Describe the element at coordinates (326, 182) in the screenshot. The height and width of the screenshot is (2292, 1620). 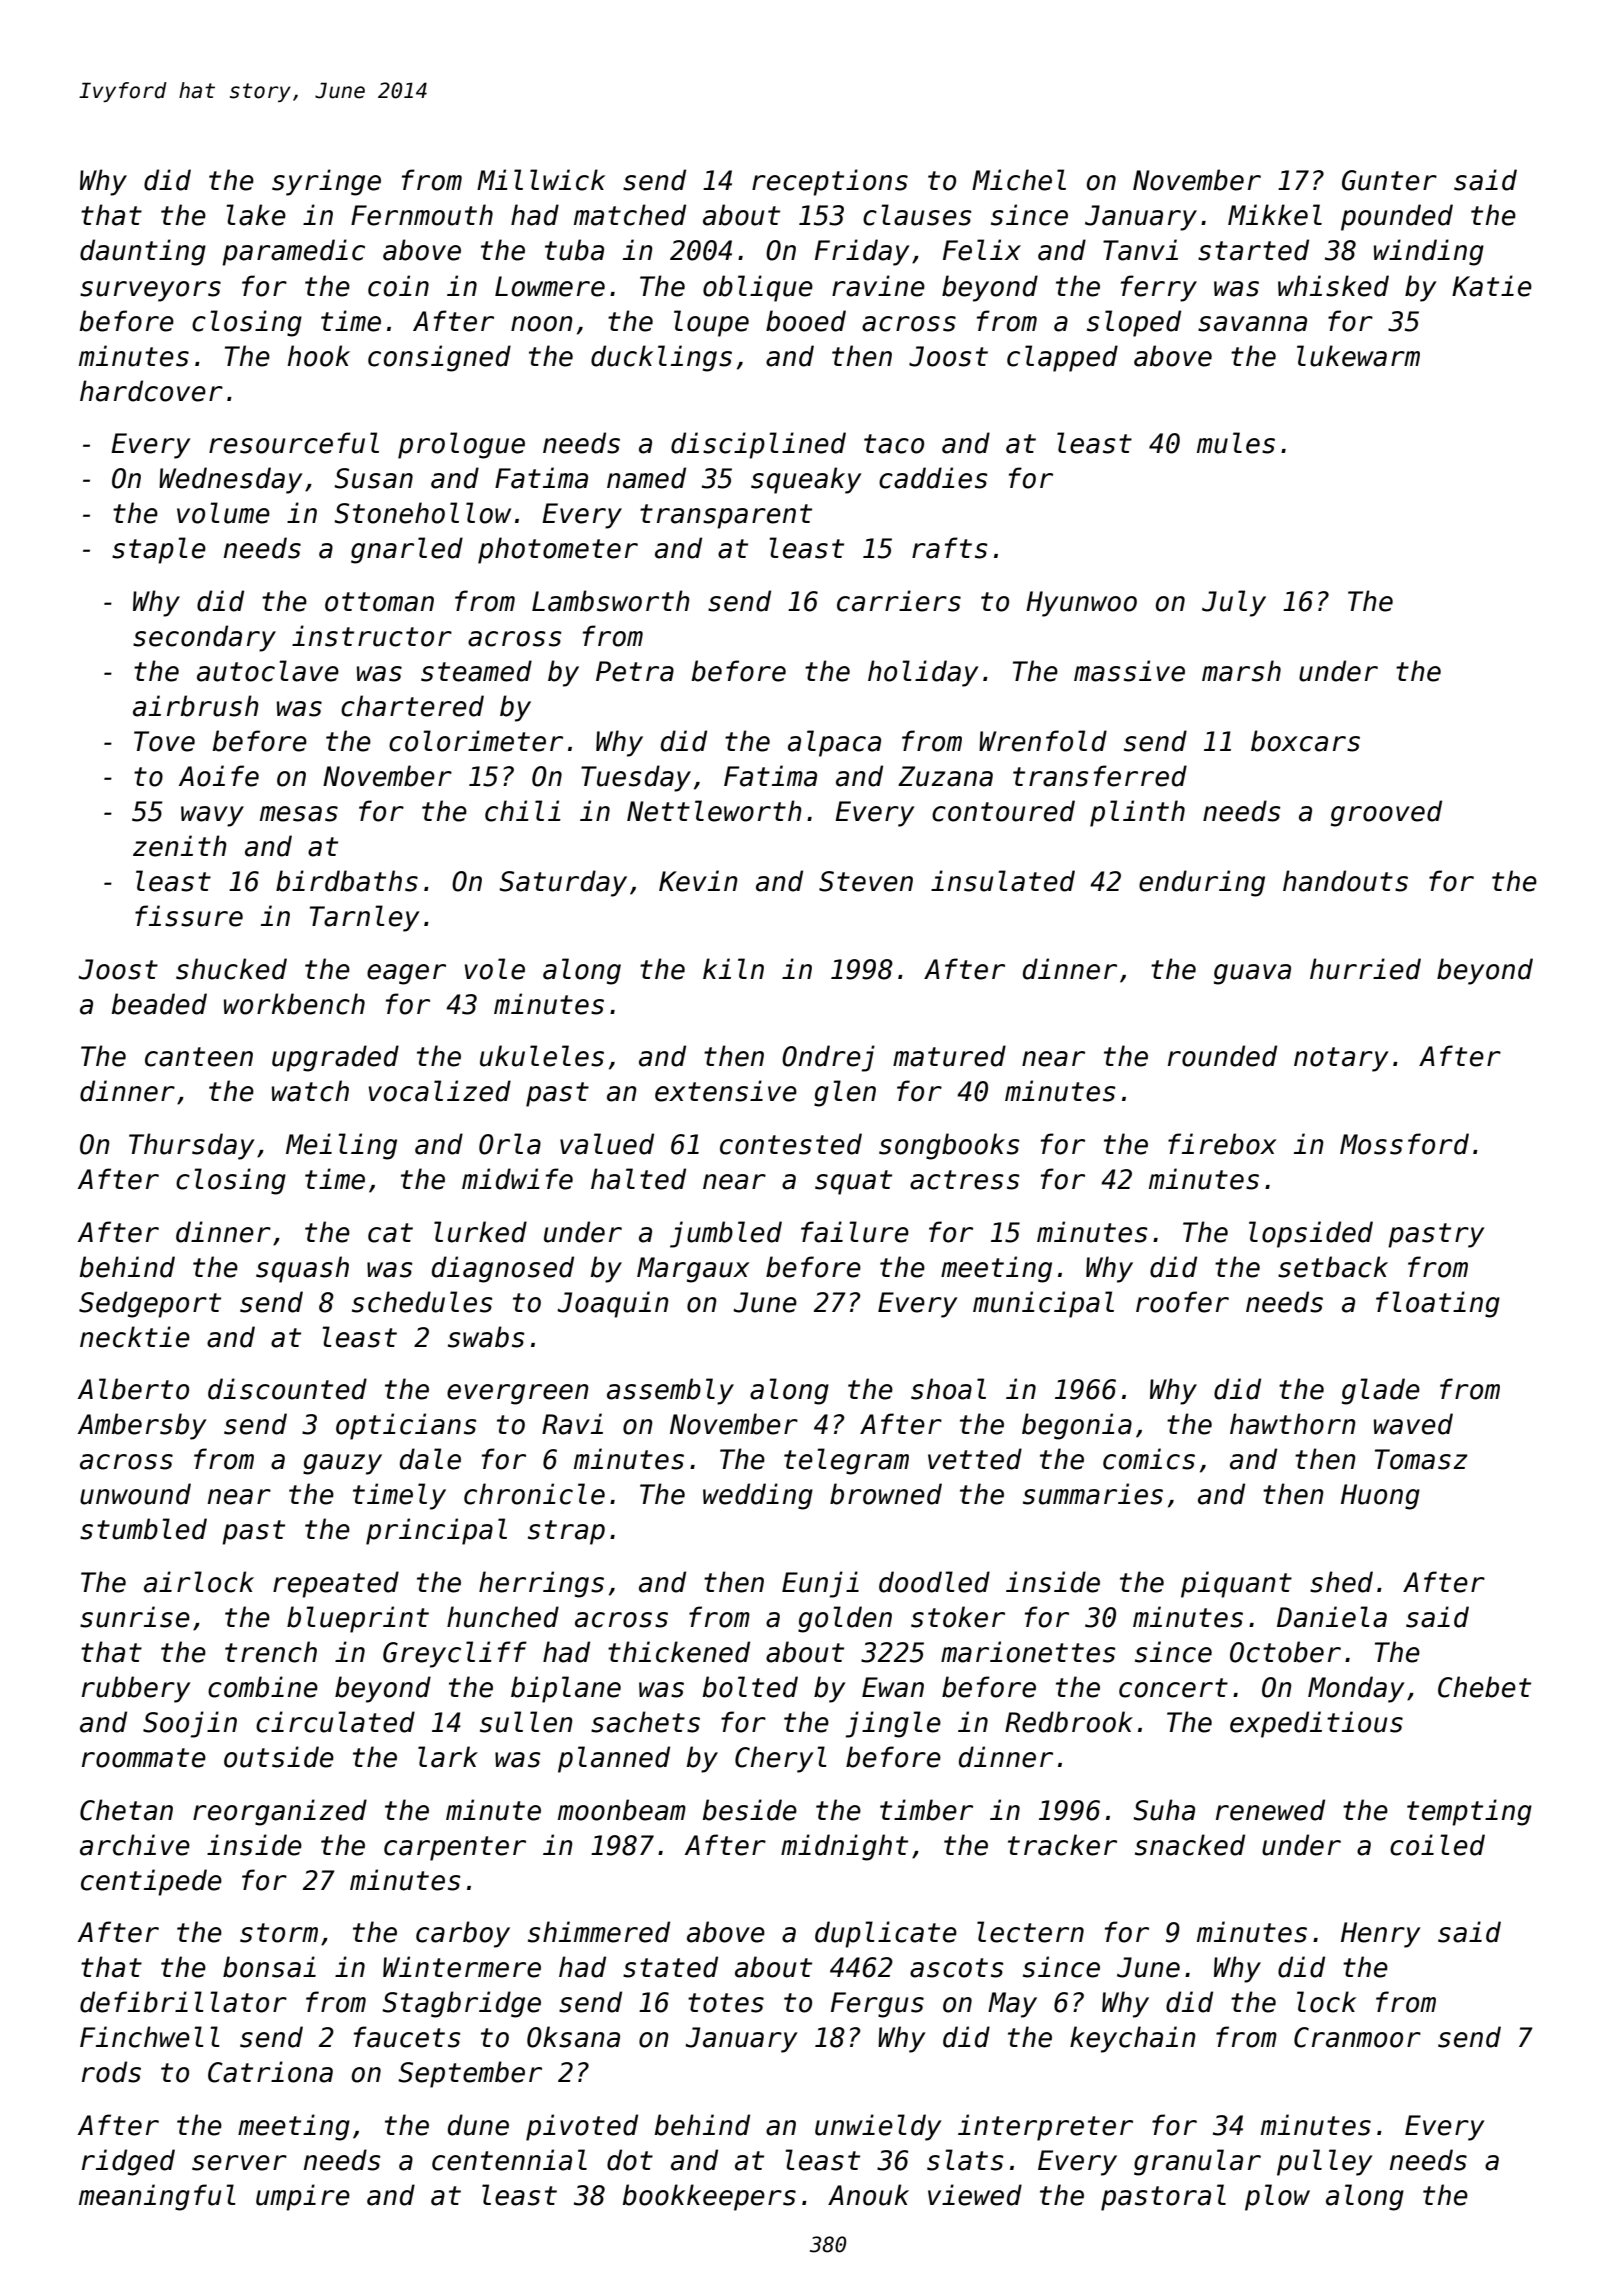
I see `syringe` at that location.
